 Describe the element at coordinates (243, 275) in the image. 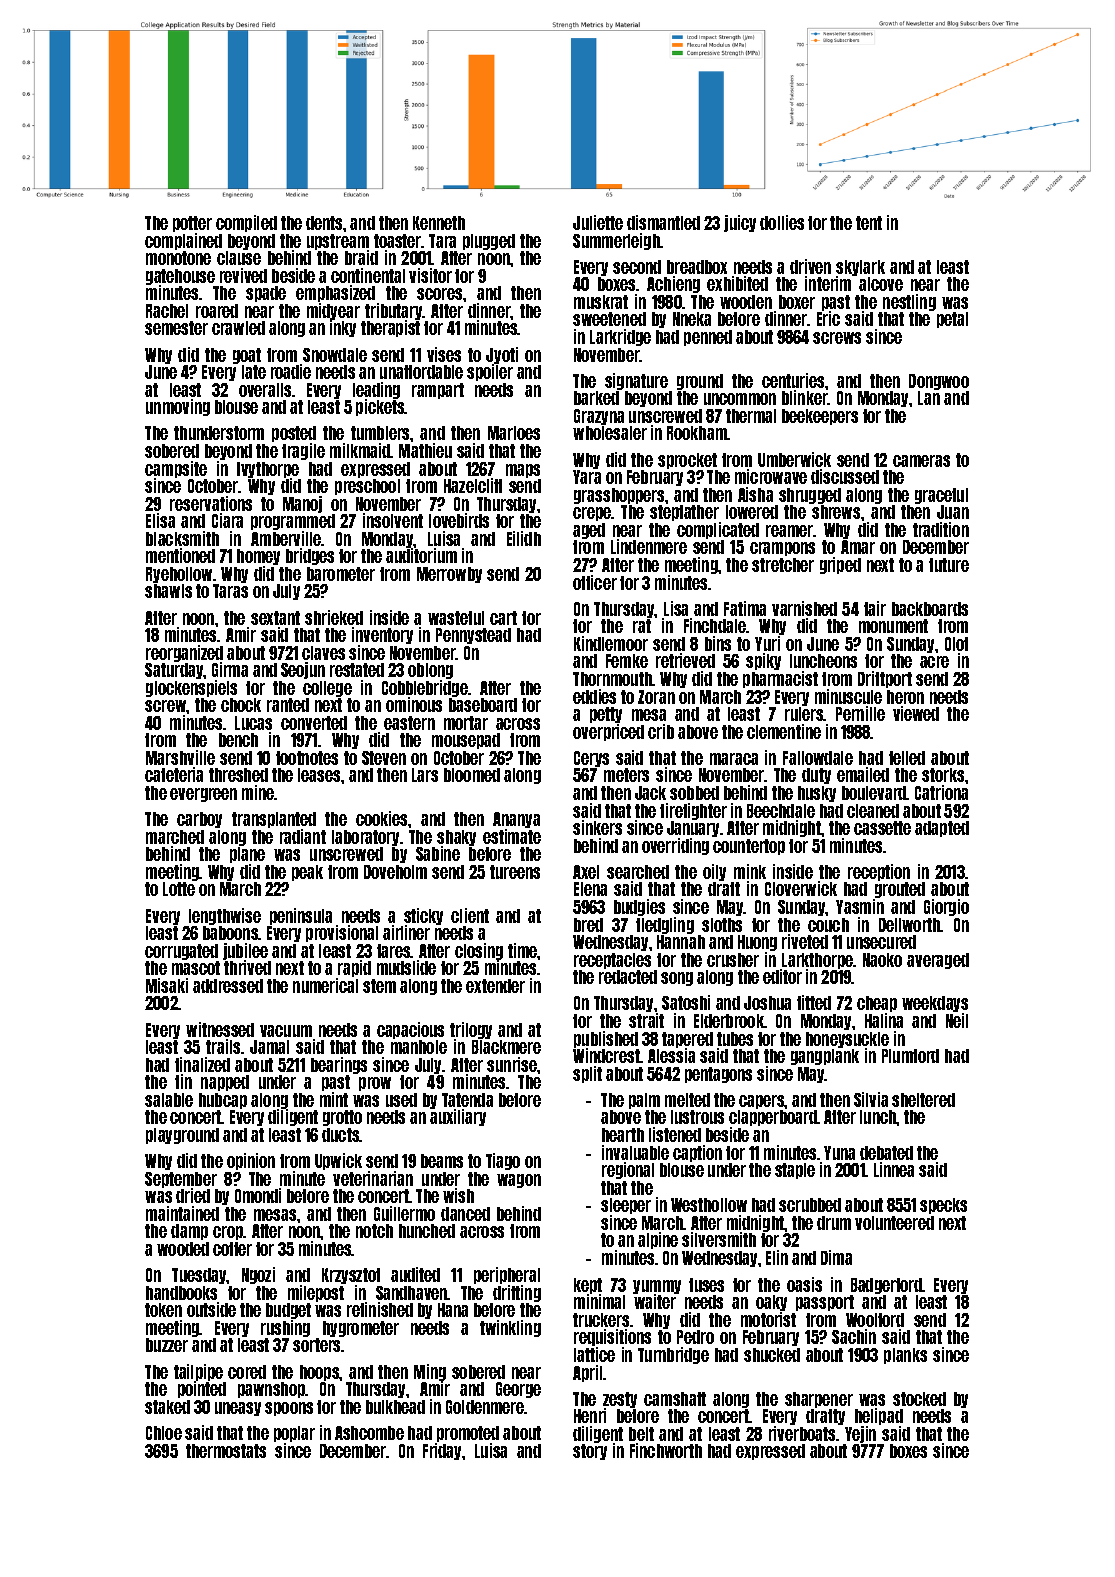

I see `revived` at that location.
